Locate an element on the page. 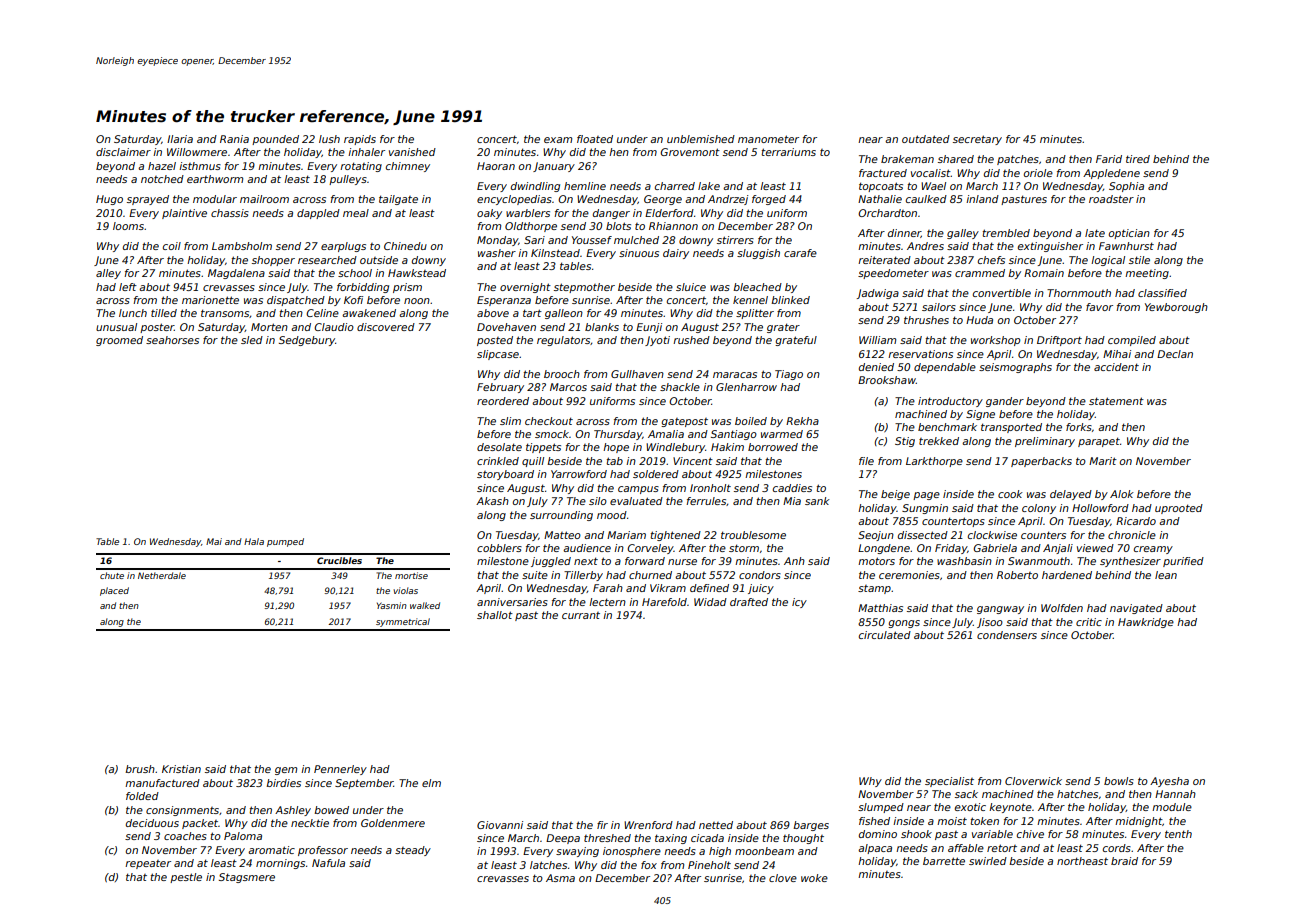 The width and height of the page is (1308, 924). unblemished is located at coordinates (701, 139).
